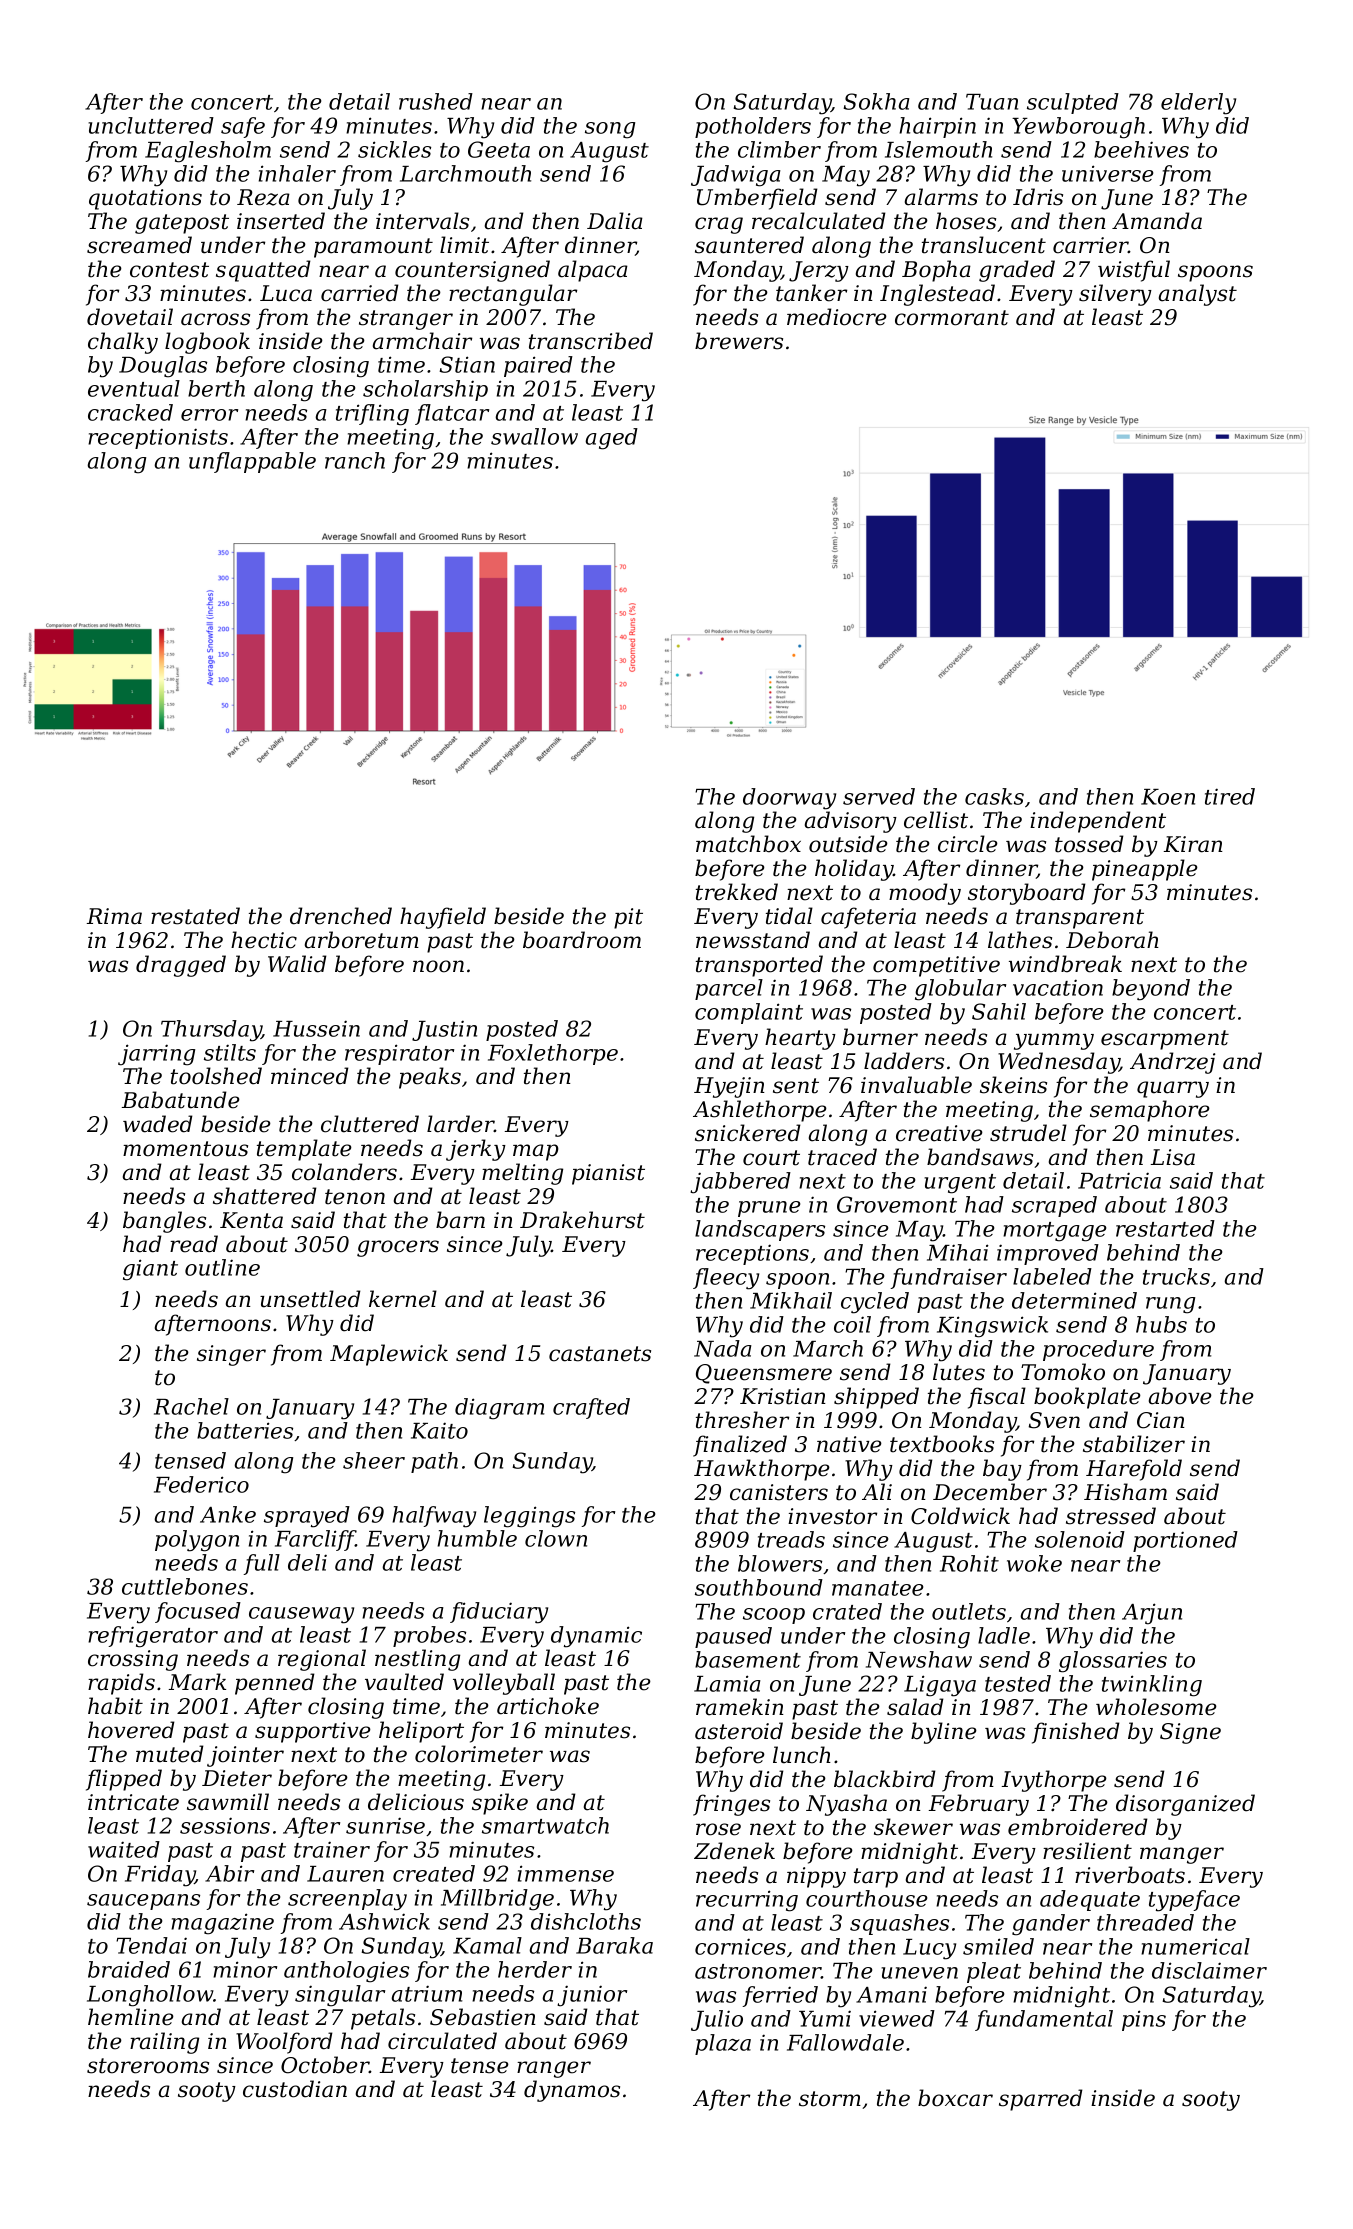  Describe the element at coordinates (195, 916) in the image. I see `restated` at that location.
